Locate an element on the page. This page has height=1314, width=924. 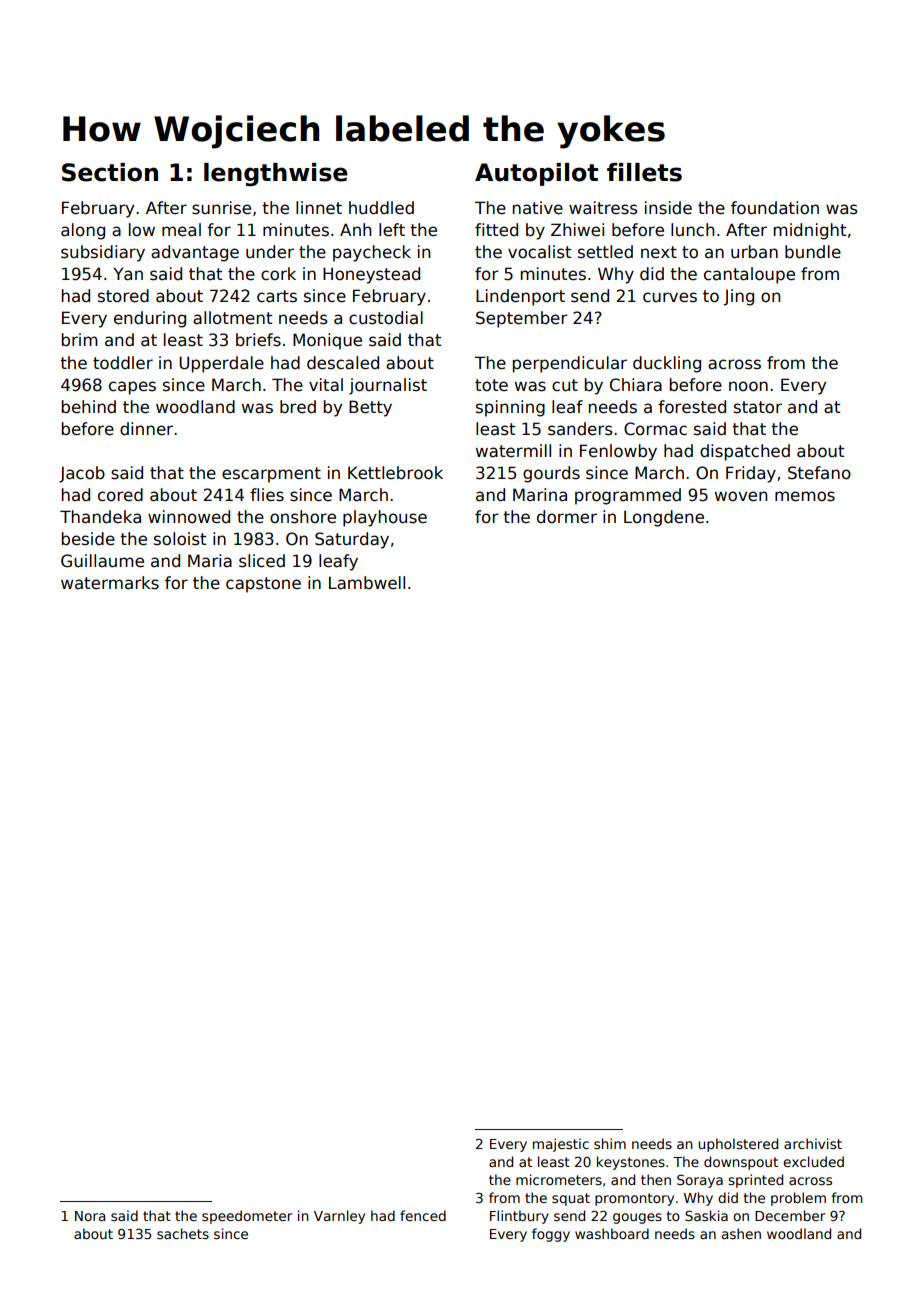
speedometer is located at coordinates (247, 1217).
